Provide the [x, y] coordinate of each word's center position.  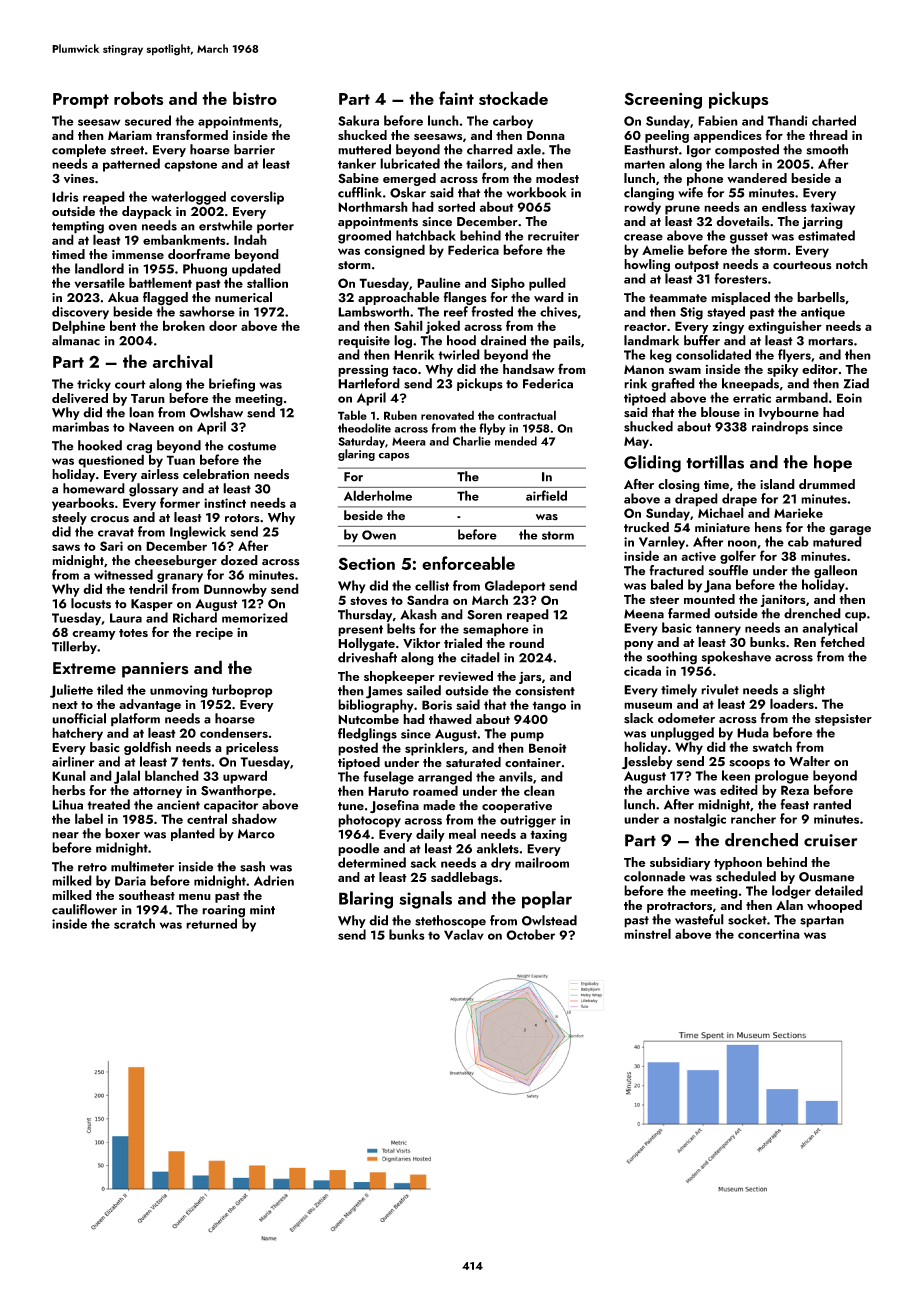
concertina [769, 934]
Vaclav [464, 934]
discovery [80, 313]
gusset [749, 238]
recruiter [553, 236]
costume [252, 446]
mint [262, 910]
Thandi [787, 120]
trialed [463, 643]
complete [79, 150]
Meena [644, 614]
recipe [214, 634]
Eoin [849, 398]
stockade [513, 98]
